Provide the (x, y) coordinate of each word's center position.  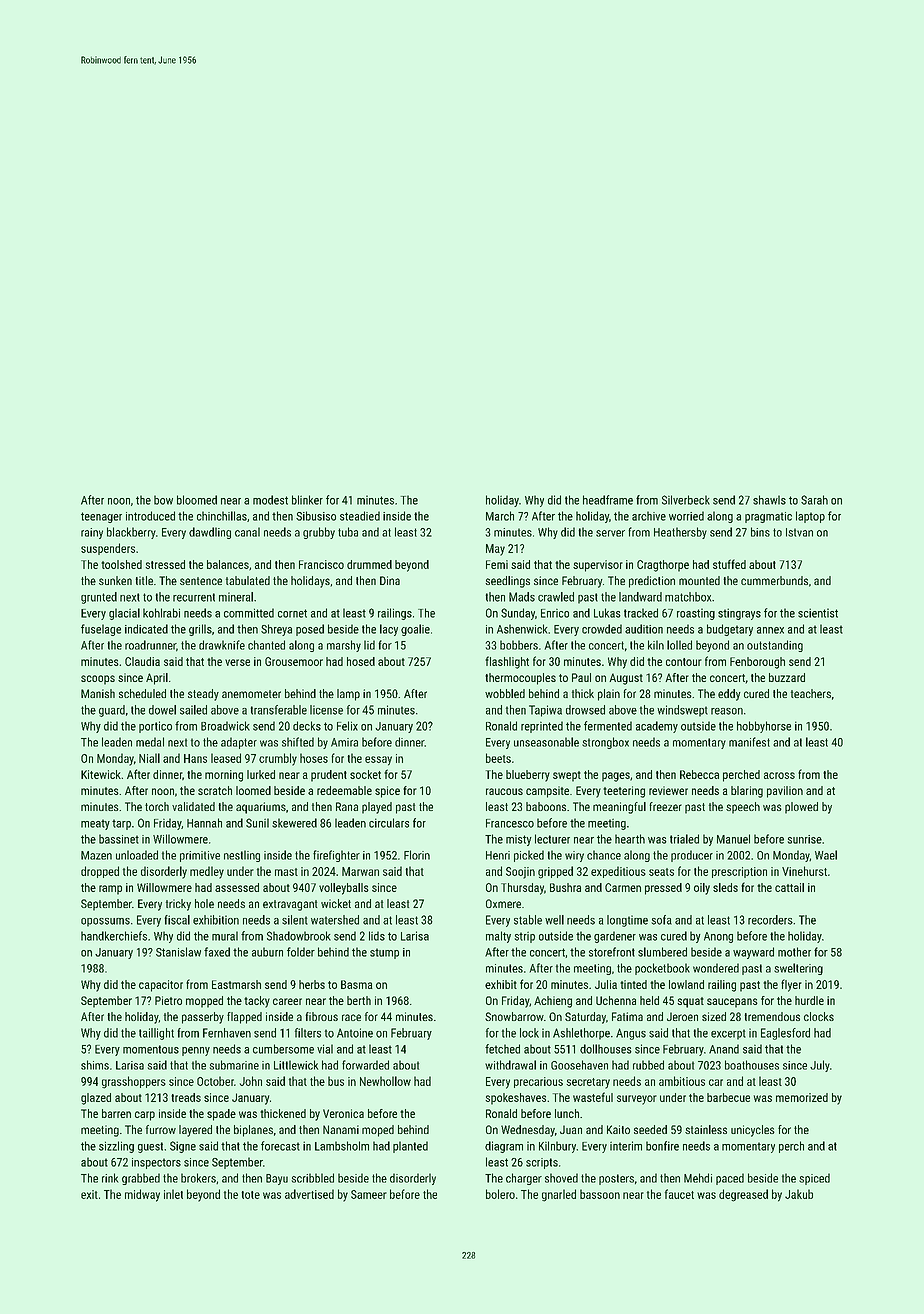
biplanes (253, 1131)
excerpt (728, 1034)
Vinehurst (804, 871)
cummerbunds (774, 580)
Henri (498, 855)
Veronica (343, 1113)
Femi (497, 564)
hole (204, 903)
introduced (150, 516)
